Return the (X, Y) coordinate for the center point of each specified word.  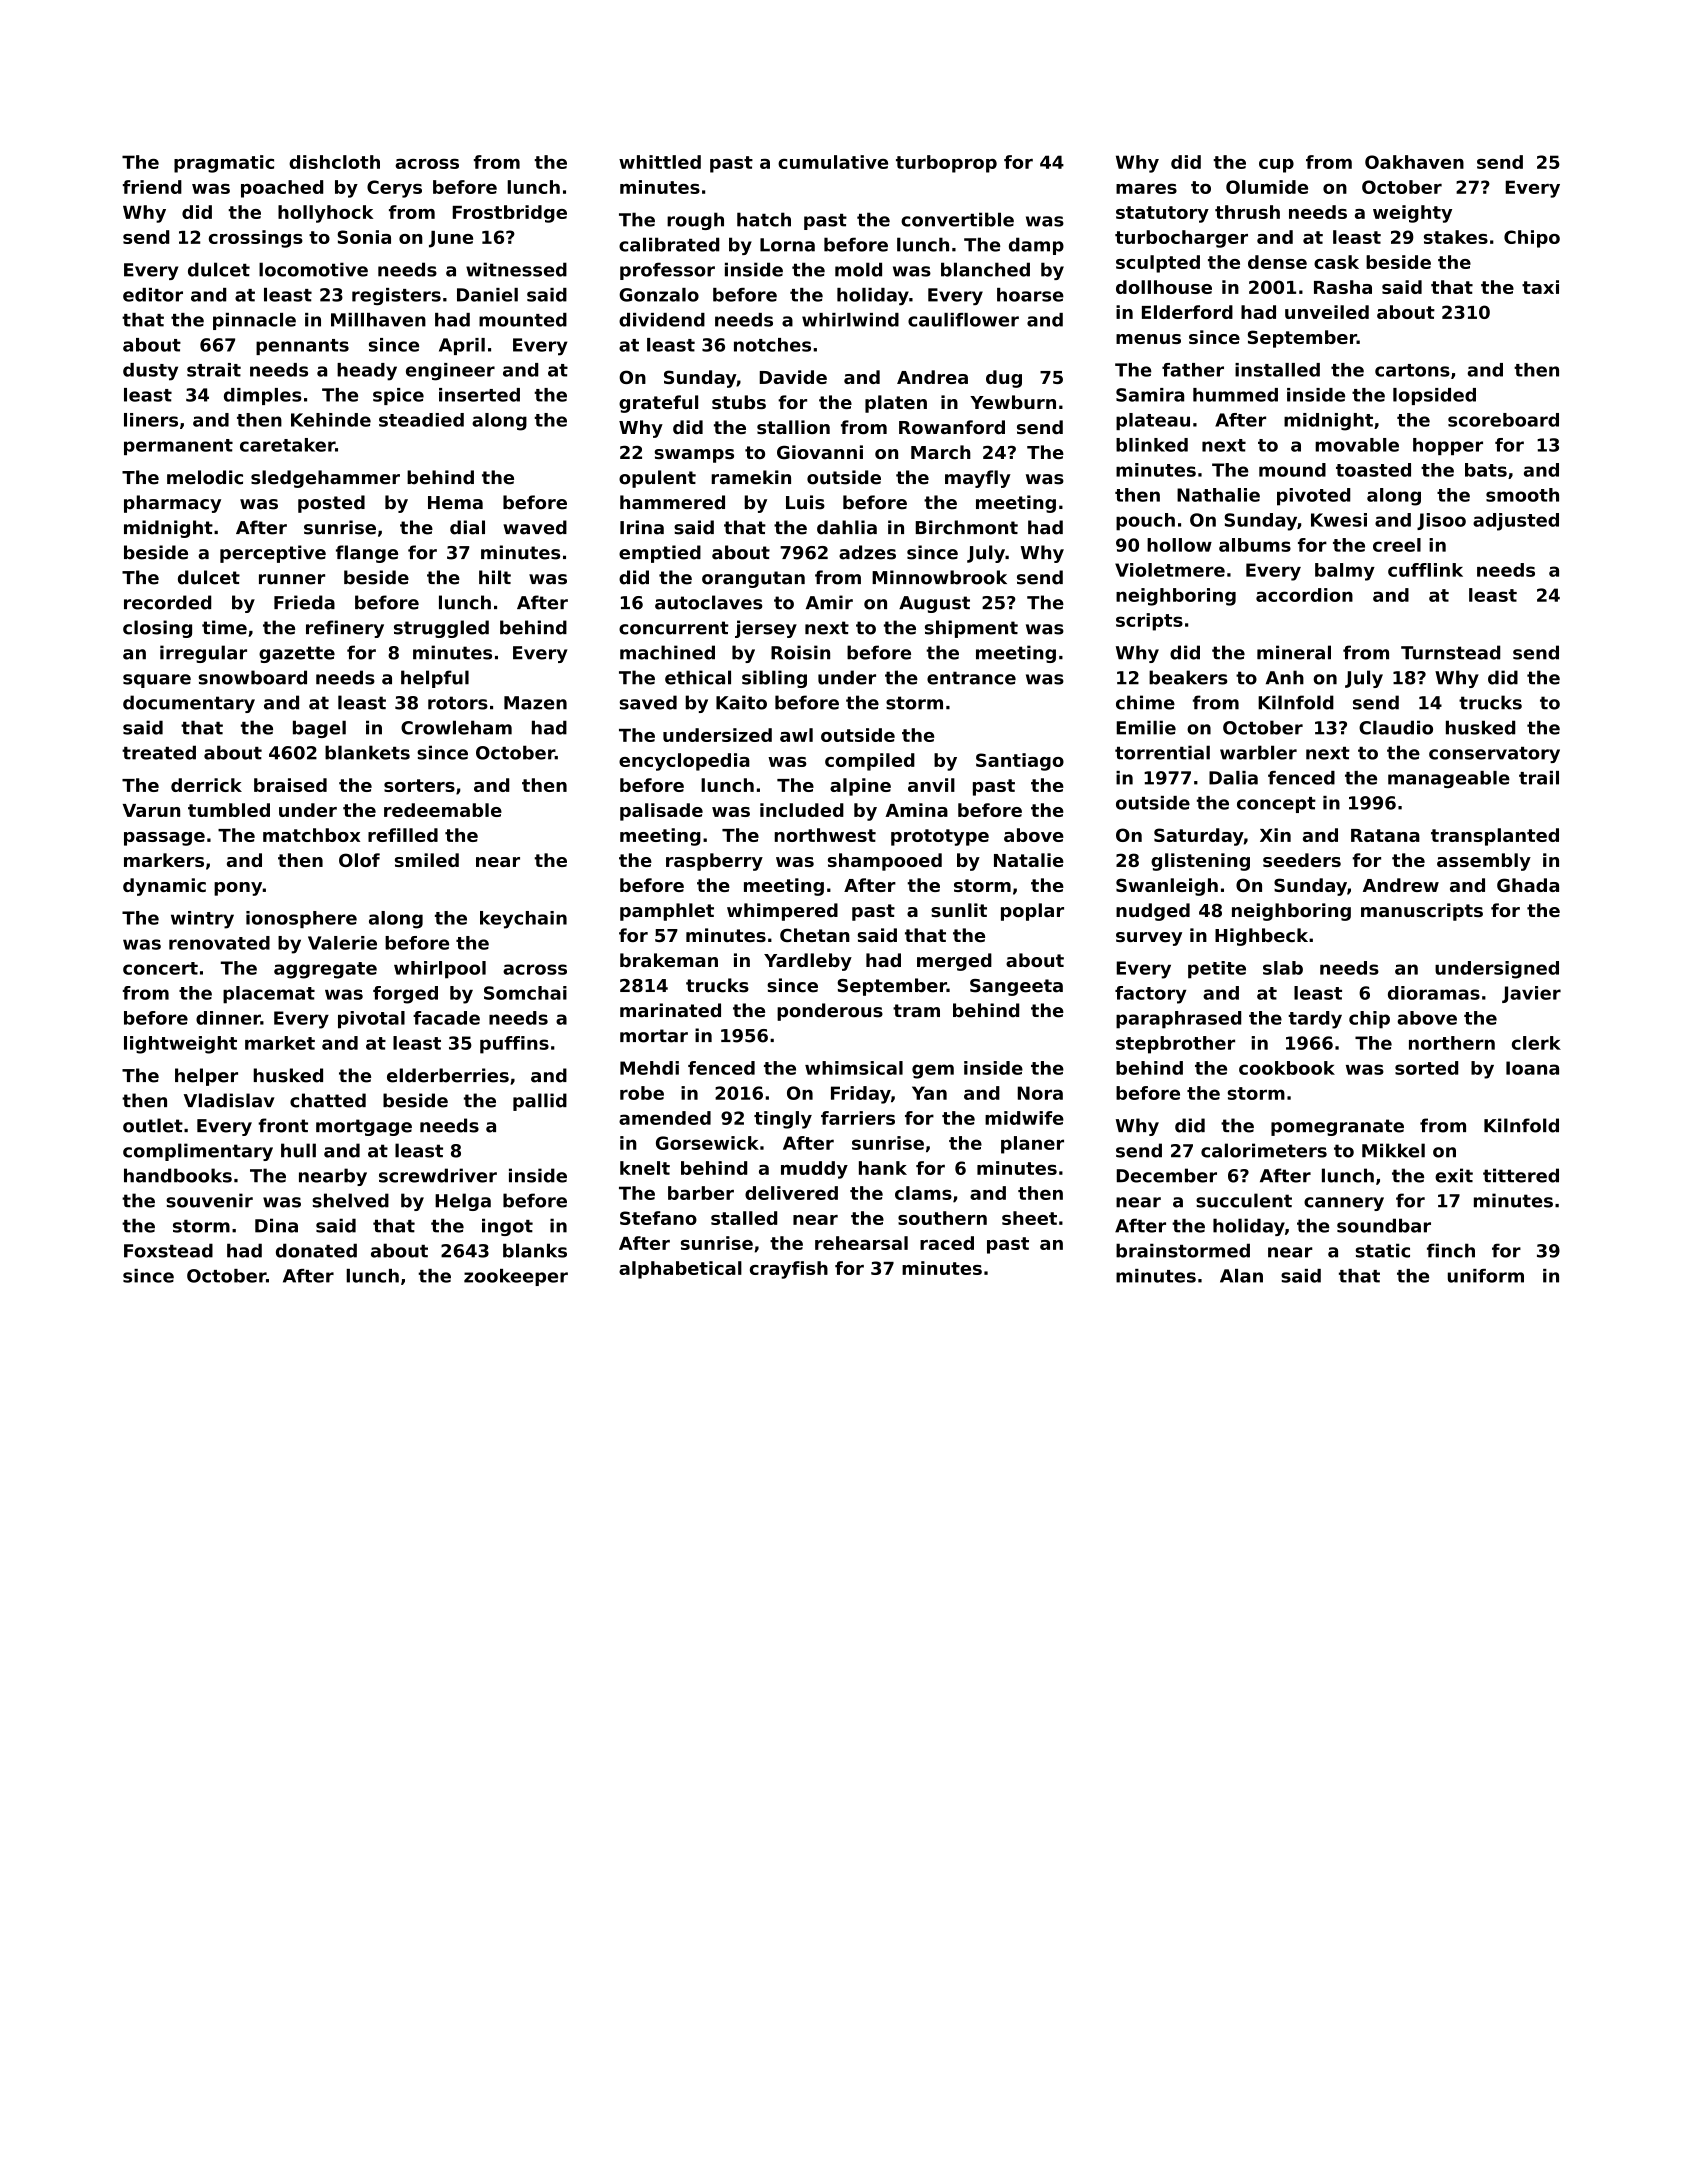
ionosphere (301, 919)
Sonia (364, 237)
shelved (350, 1200)
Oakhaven (1414, 162)
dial (467, 527)
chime (1145, 702)
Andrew (1401, 885)
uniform (1486, 1276)
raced (947, 1243)
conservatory (1494, 755)
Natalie (1029, 860)
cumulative (833, 162)
